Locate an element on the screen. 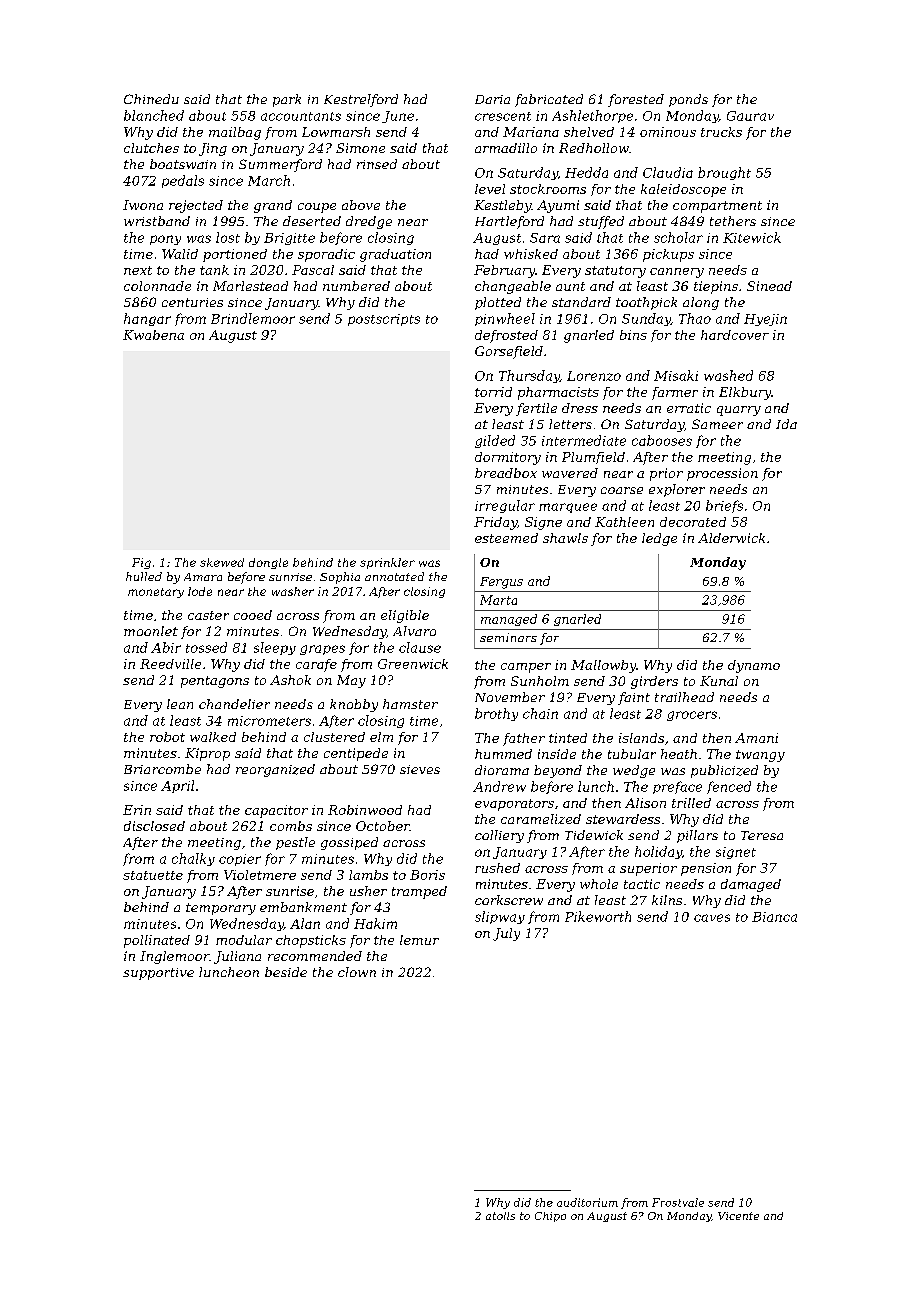 This screenshot has width=924, height=1308. Daria is located at coordinates (492, 99).
